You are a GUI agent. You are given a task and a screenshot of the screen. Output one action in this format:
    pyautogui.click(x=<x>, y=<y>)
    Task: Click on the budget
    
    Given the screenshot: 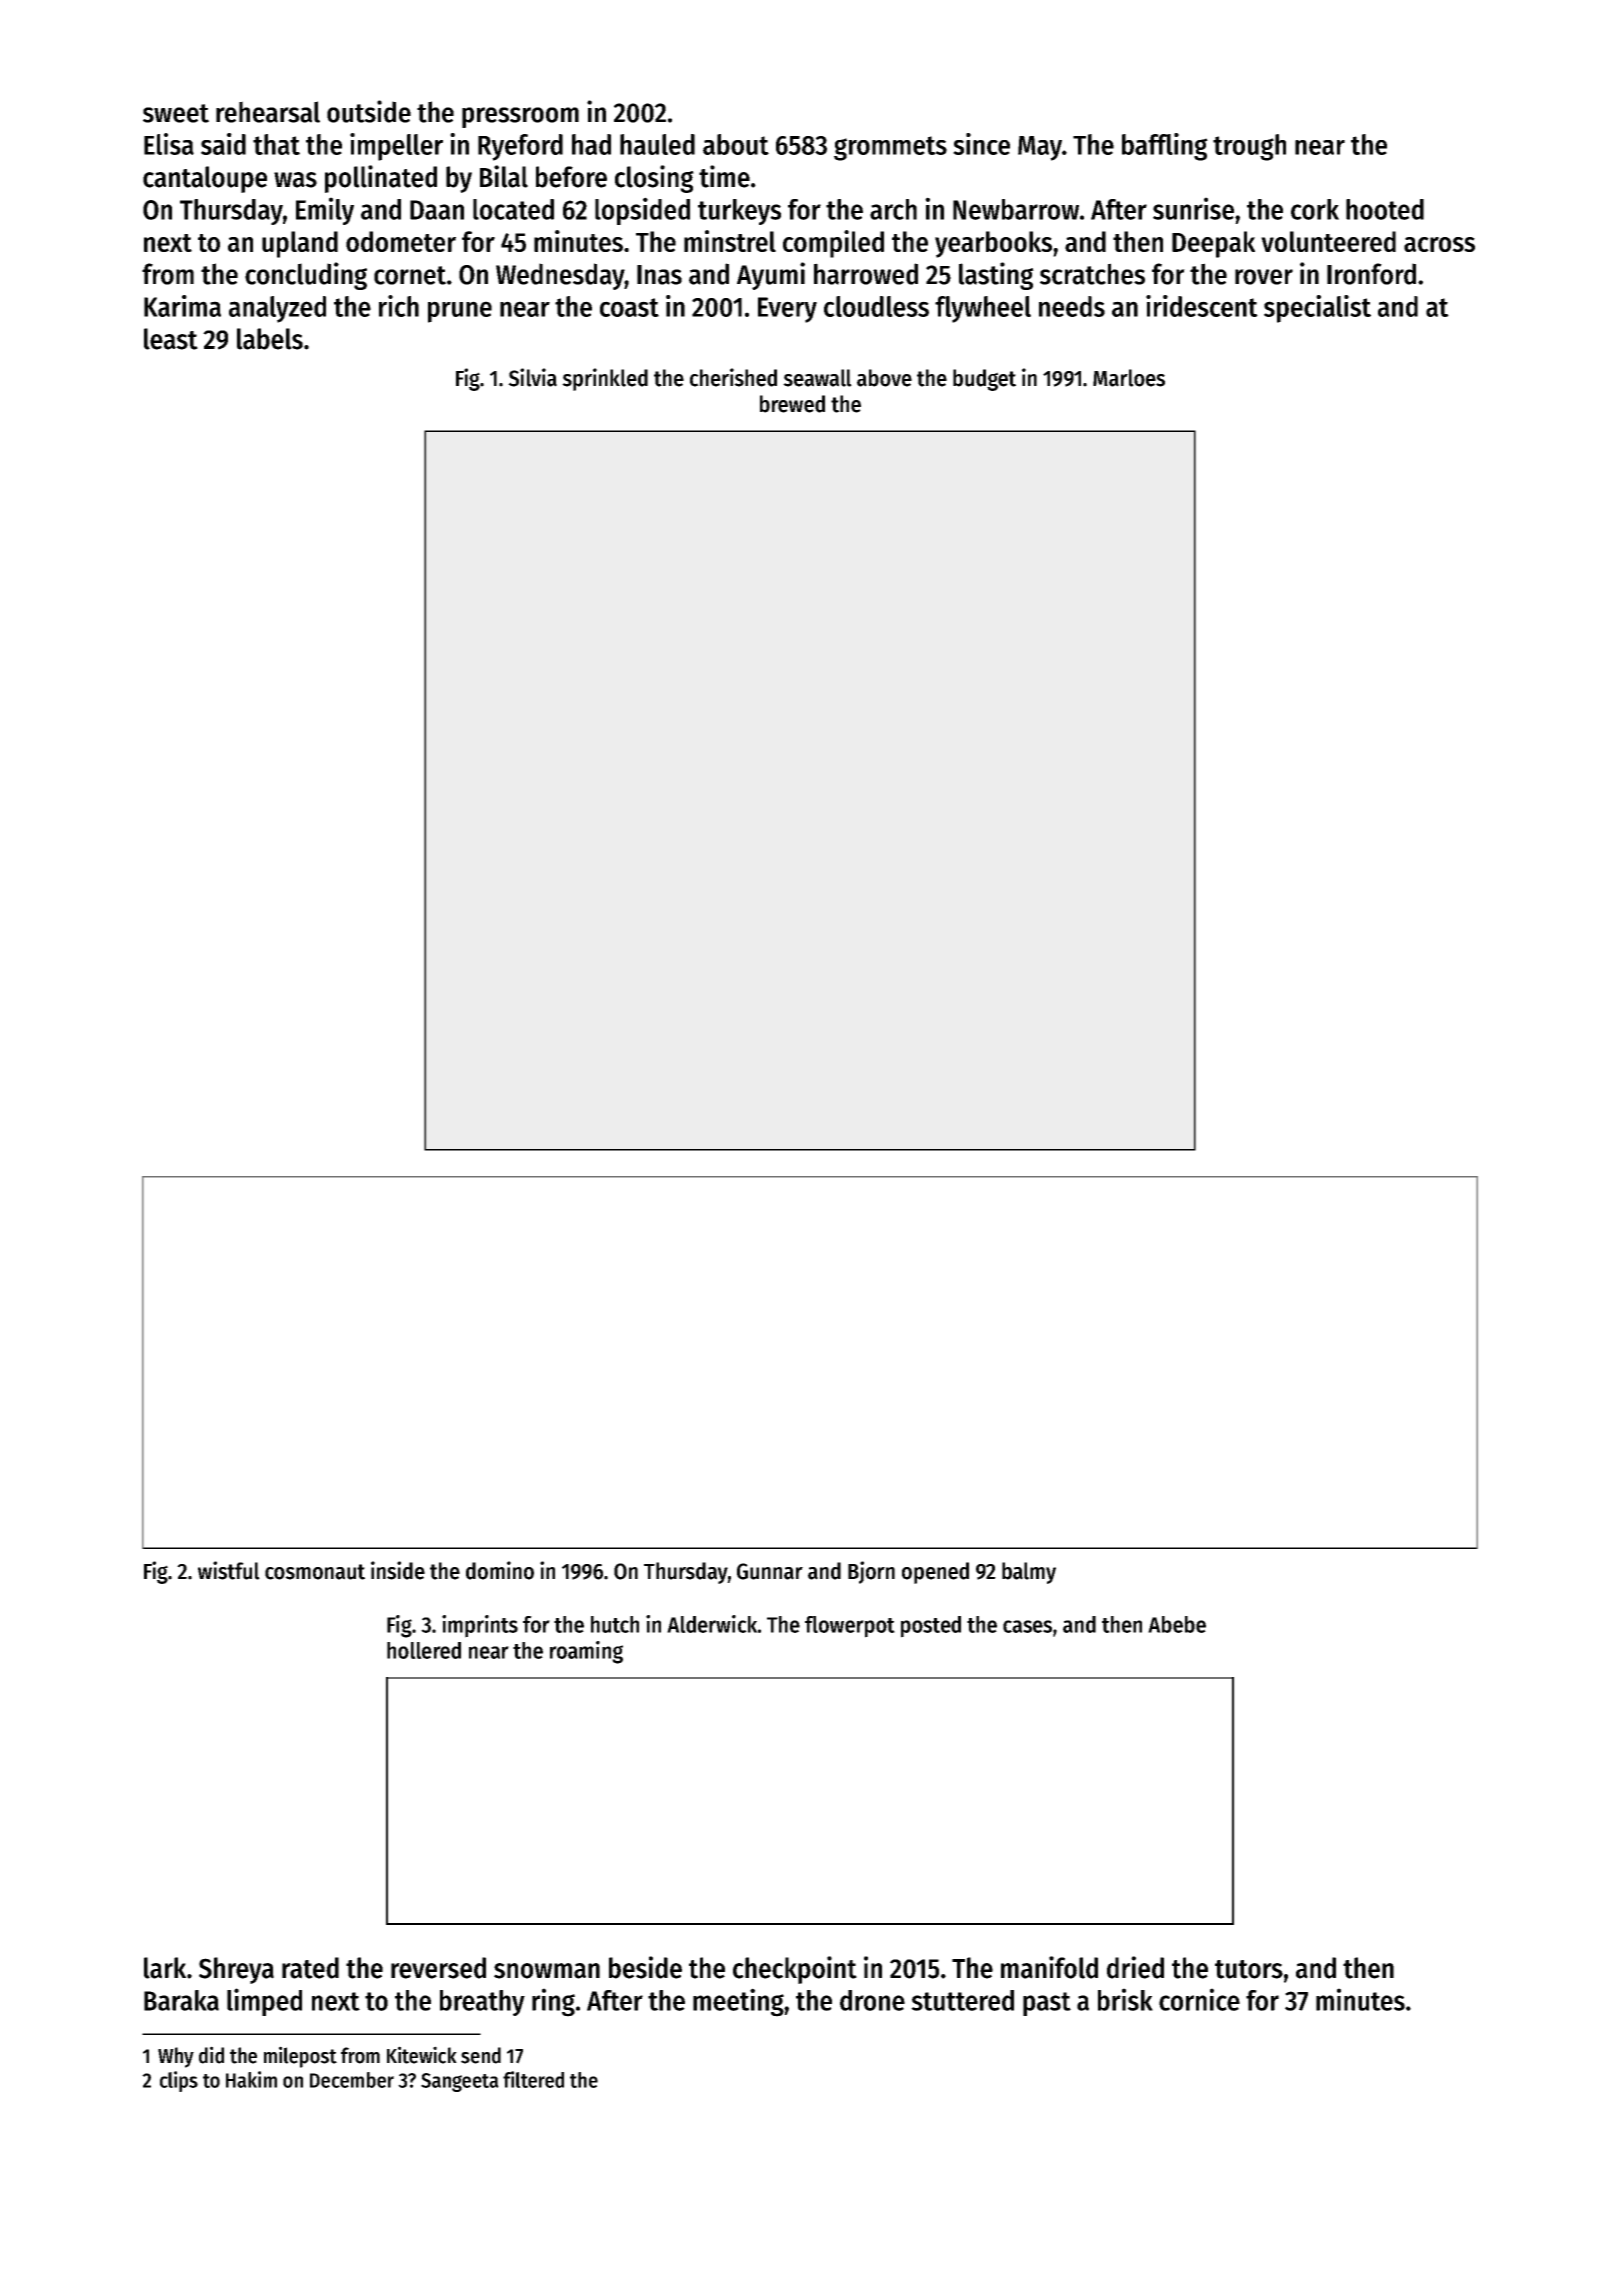 What is the action you would take?
    pyautogui.click(x=984, y=380)
